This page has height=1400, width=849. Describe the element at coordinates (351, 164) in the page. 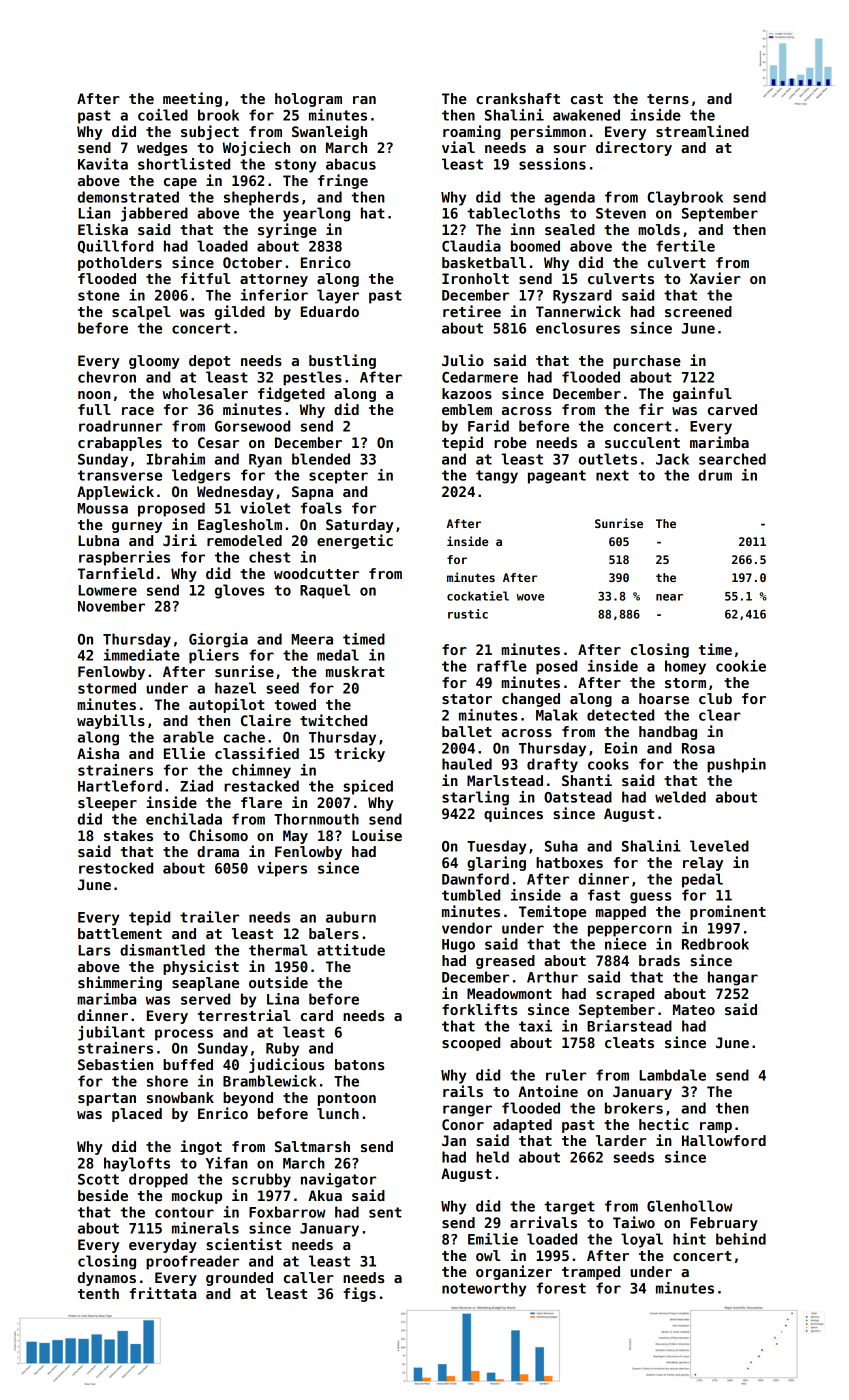

I see `abacus` at that location.
